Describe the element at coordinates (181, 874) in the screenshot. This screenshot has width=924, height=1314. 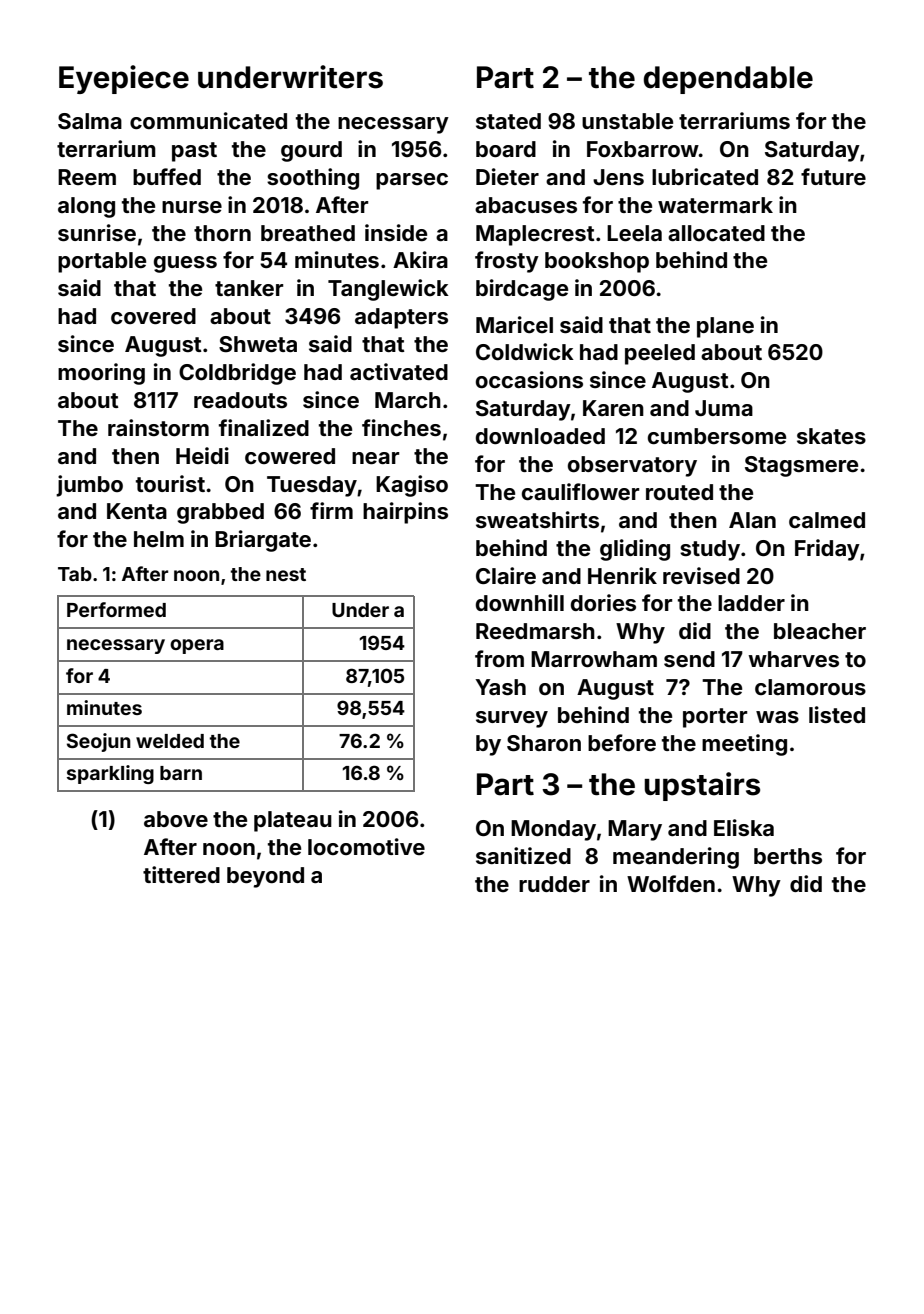
I see `tittered` at that location.
